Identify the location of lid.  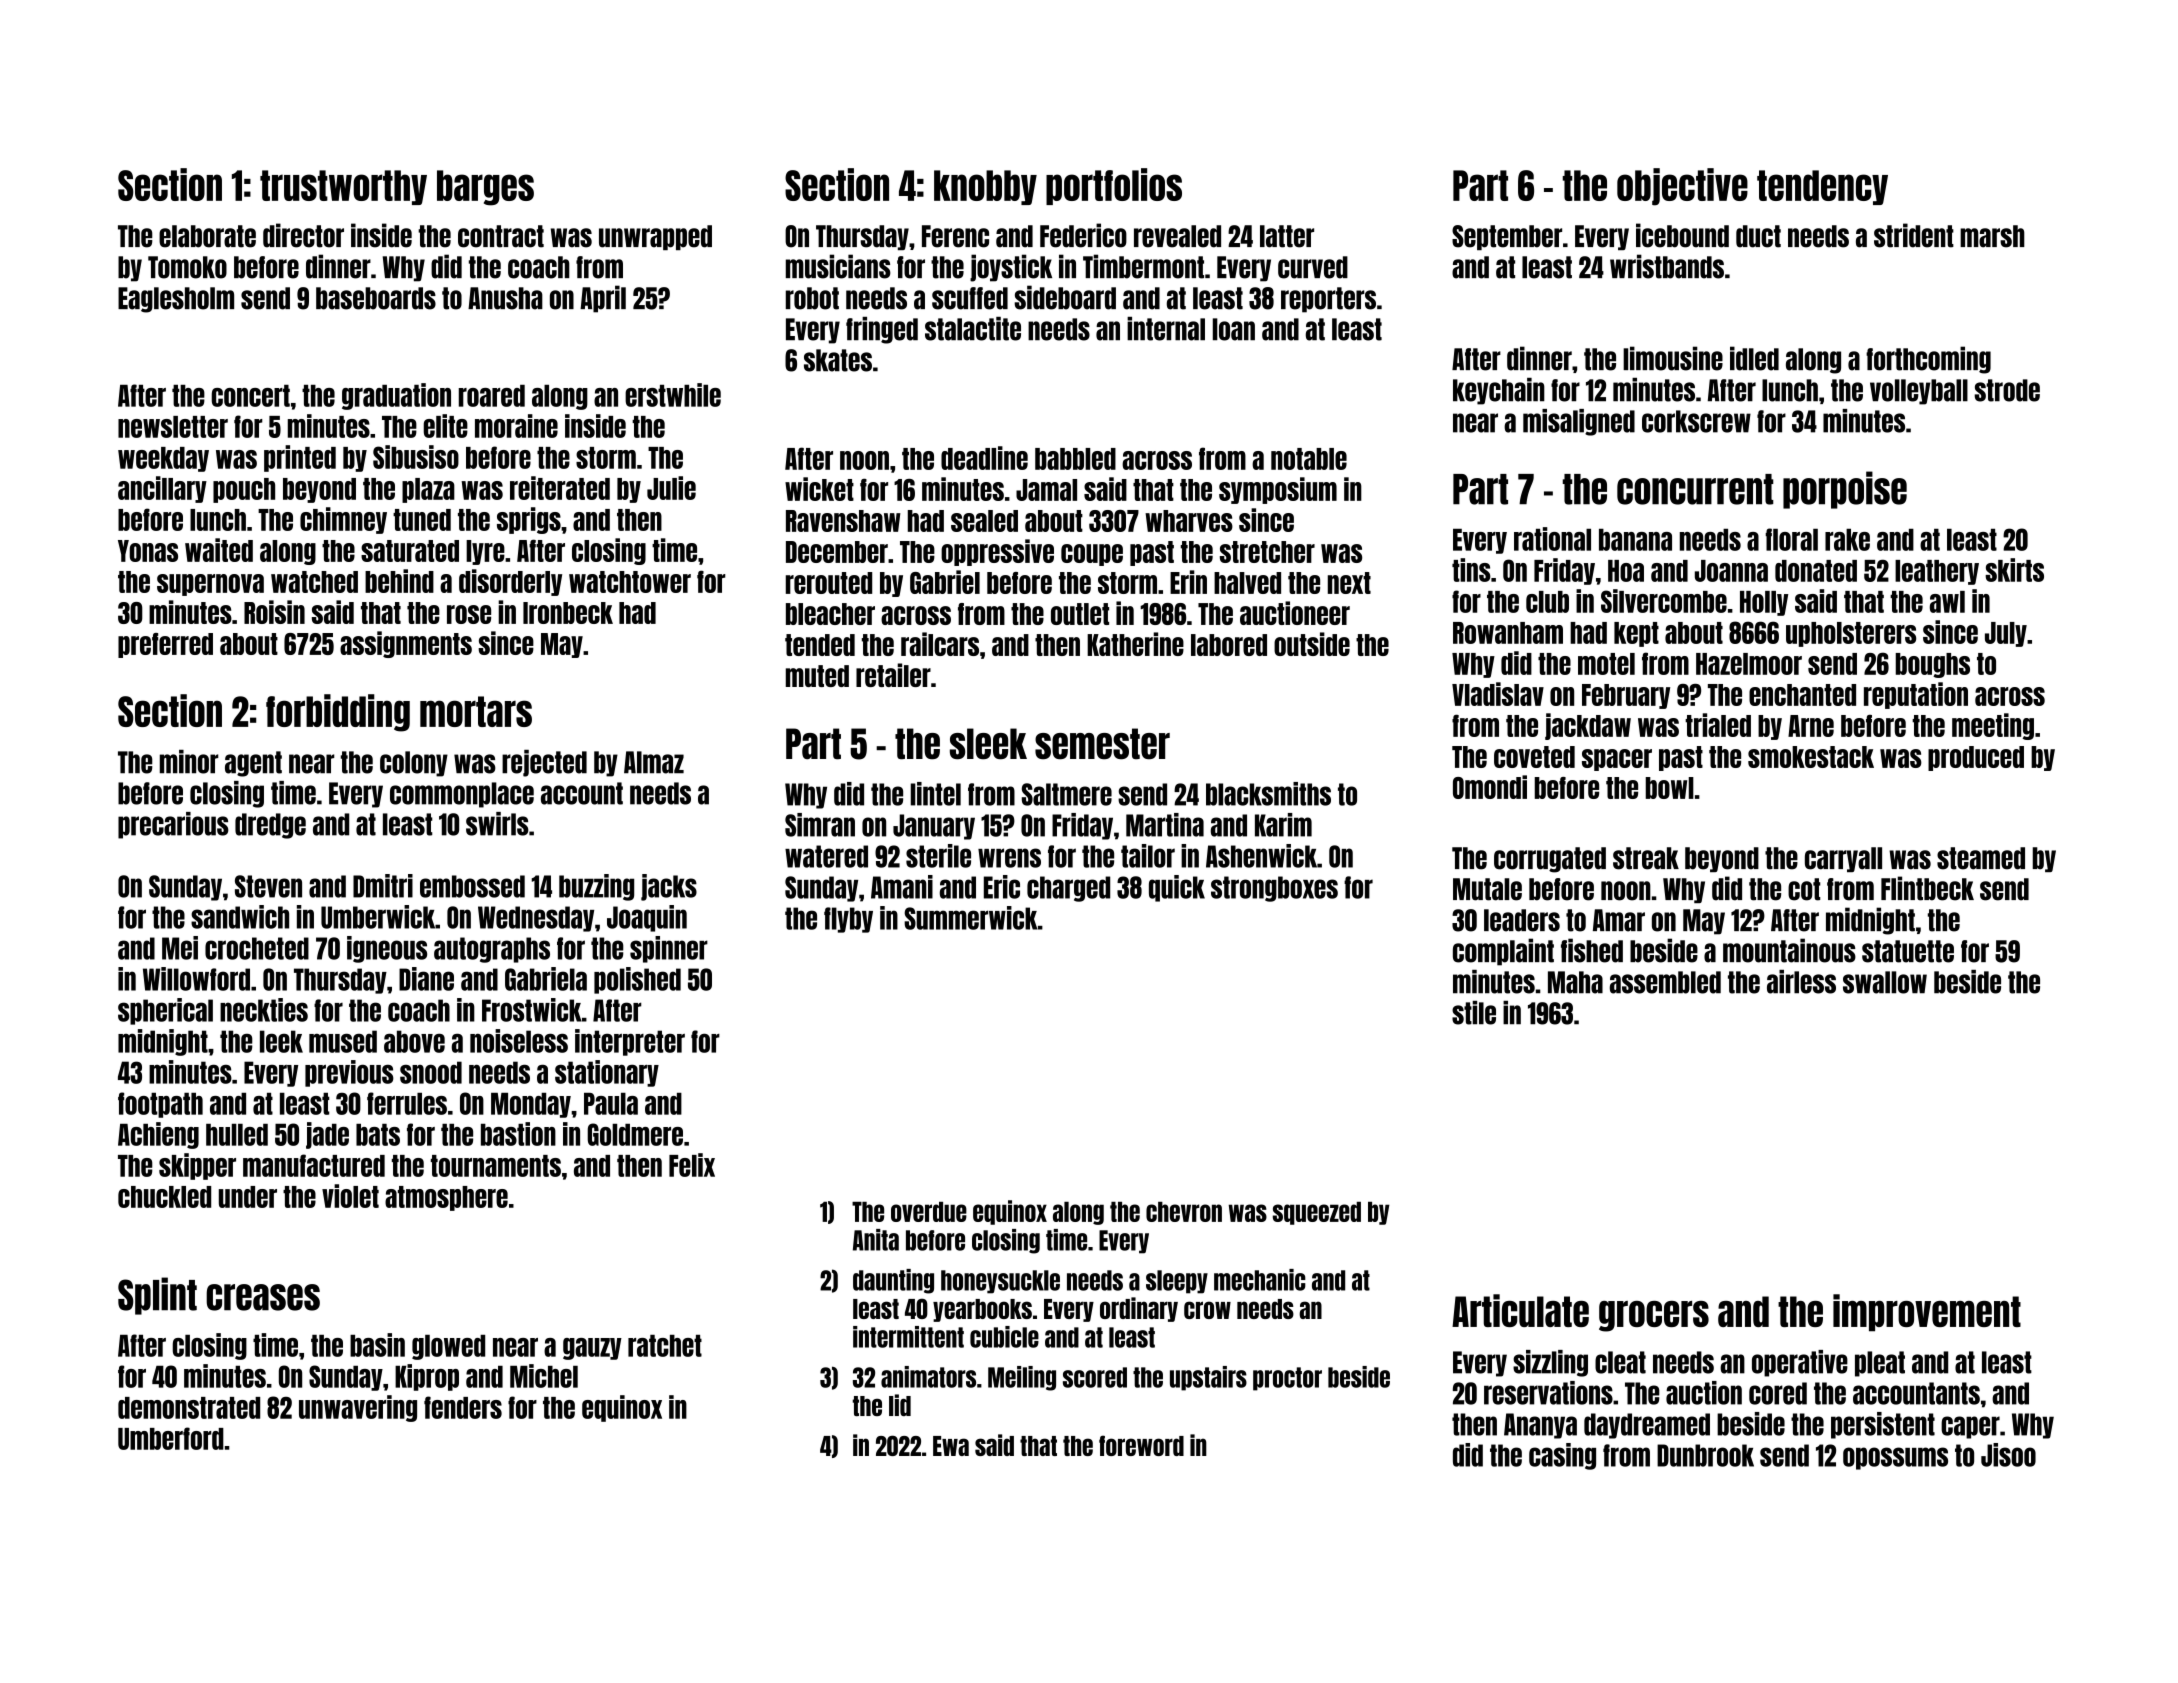
(900, 1405).
